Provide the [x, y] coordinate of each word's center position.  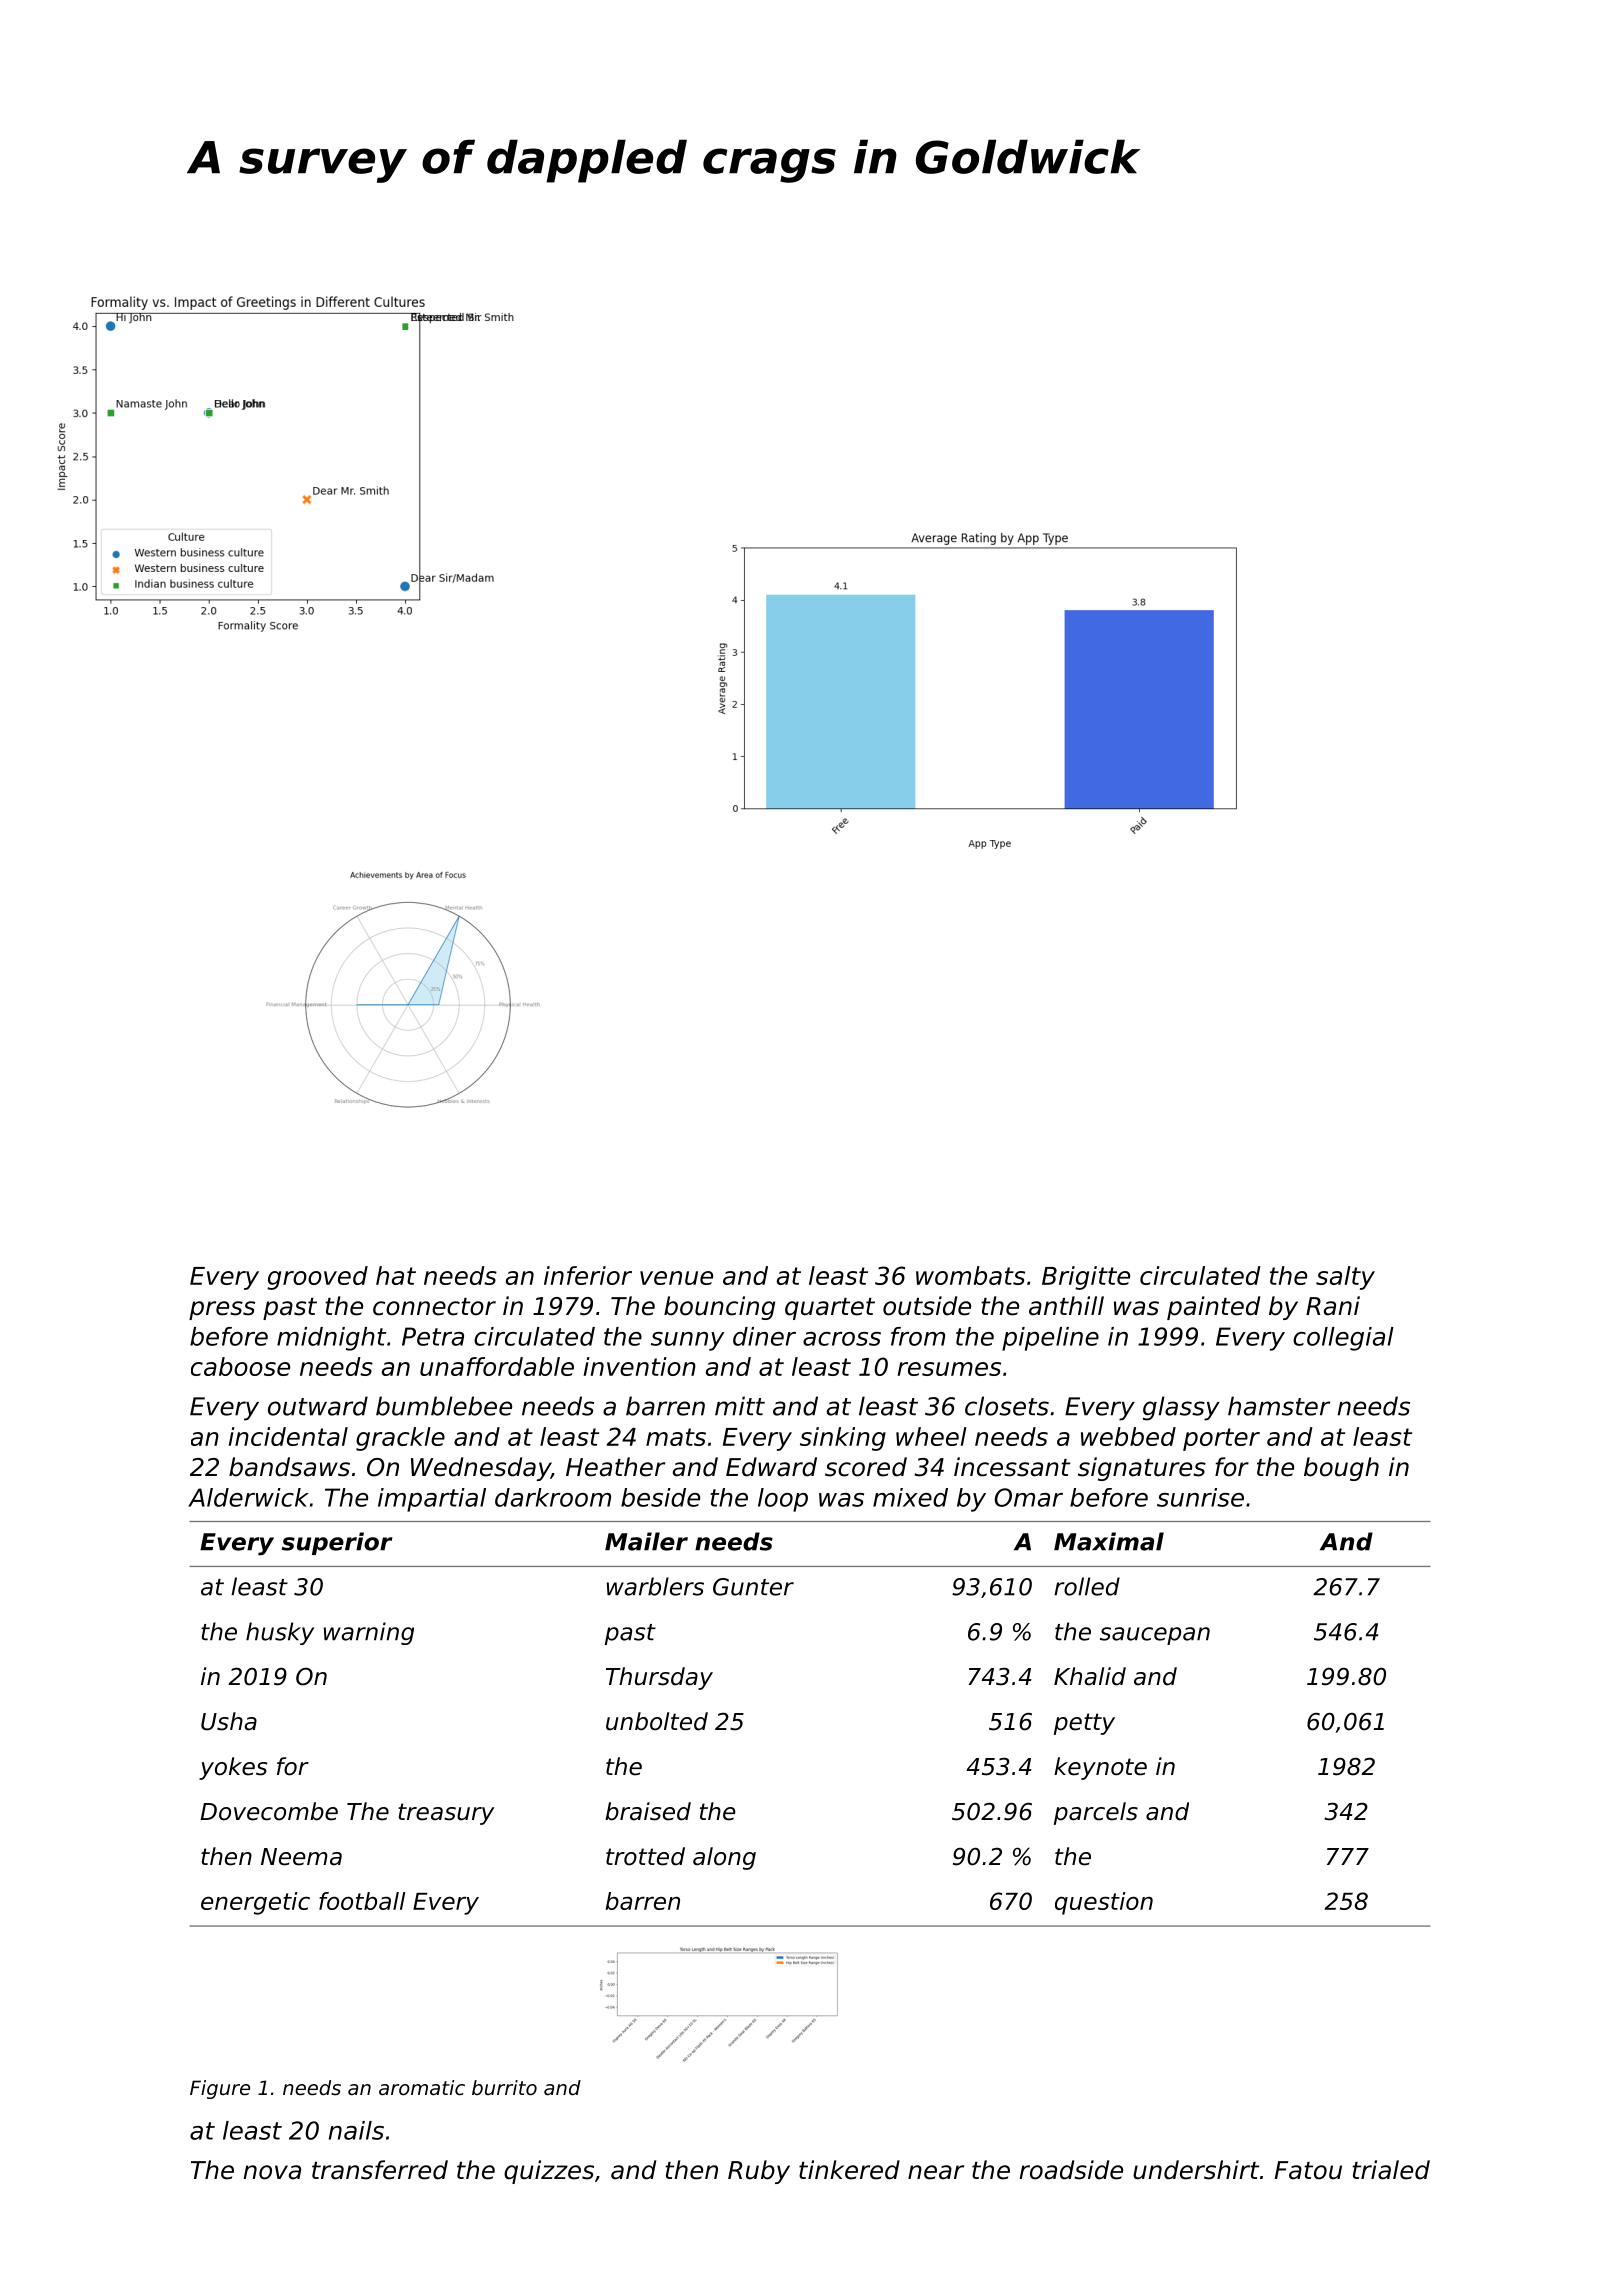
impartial [432, 1500]
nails [356, 2130]
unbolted [657, 1721]
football [362, 1901]
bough [1341, 1469]
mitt [740, 1406]
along [724, 1858]
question [1104, 1903]
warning [369, 1633]
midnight [331, 1339]
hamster [1279, 1406]
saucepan [1155, 1636]
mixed [910, 1497]
